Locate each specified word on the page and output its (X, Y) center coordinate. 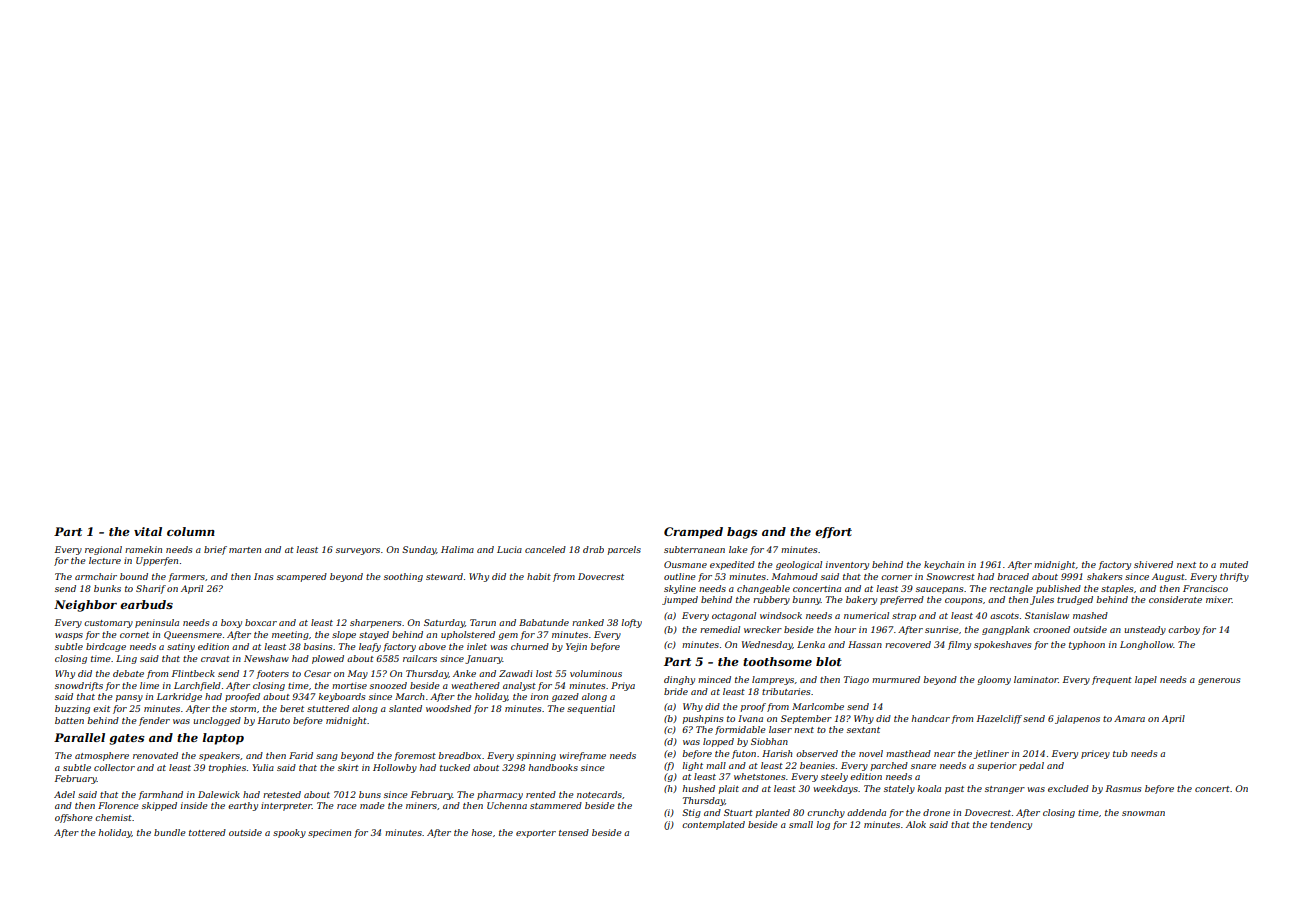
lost (544, 673)
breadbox (459, 755)
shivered (1153, 564)
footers (272, 674)
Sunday (419, 550)
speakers (219, 756)
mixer (1219, 599)
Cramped (693, 533)
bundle (170, 832)
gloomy (994, 680)
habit (539, 576)
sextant (863, 730)
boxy (231, 623)
